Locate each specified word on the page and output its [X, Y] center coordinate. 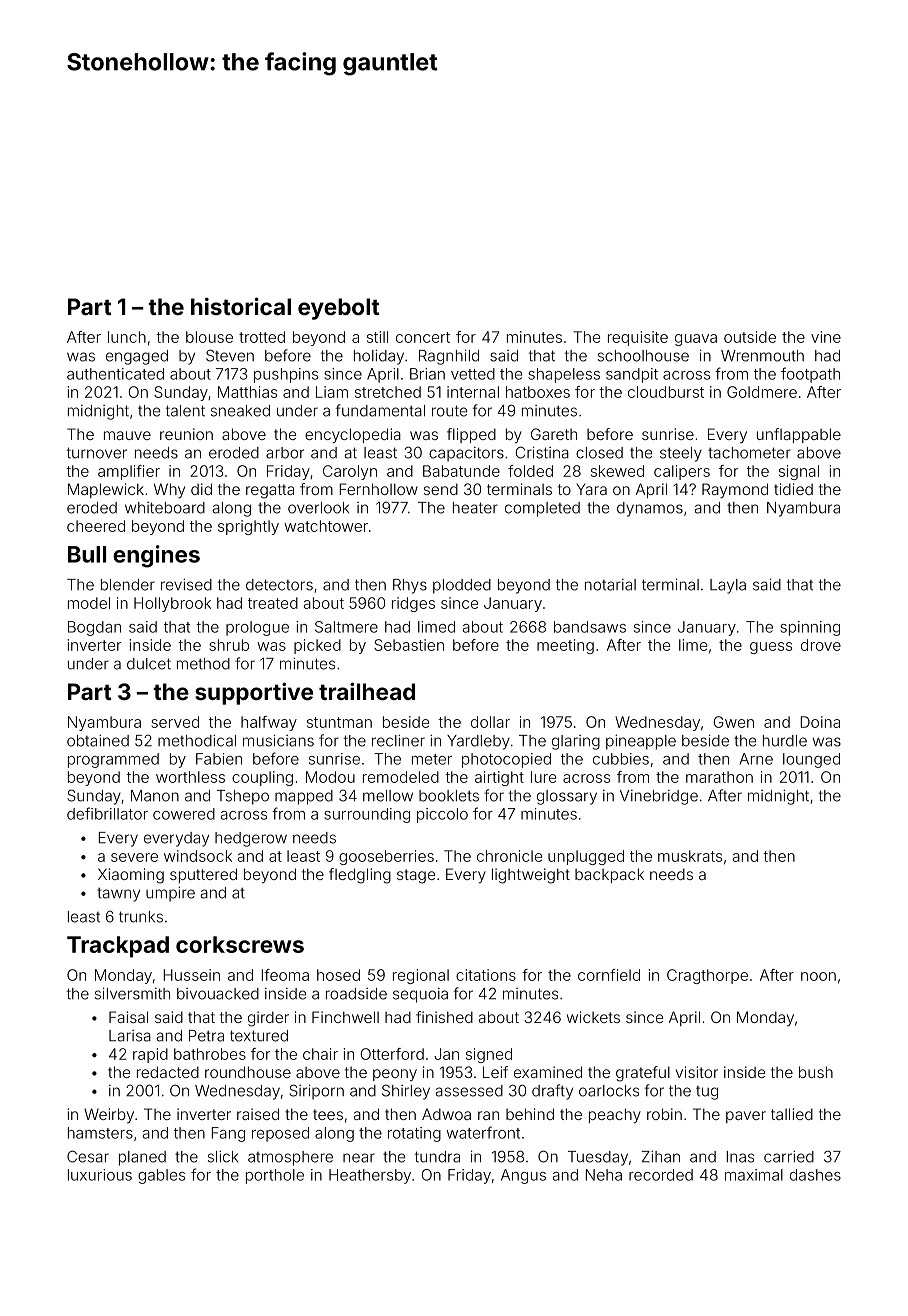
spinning [810, 628]
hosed [338, 975]
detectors [279, 585]
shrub [229, 645]
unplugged [586, 857]
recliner [398, 740]
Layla [728, 586]
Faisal [128, 1017]
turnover [97, 453]
